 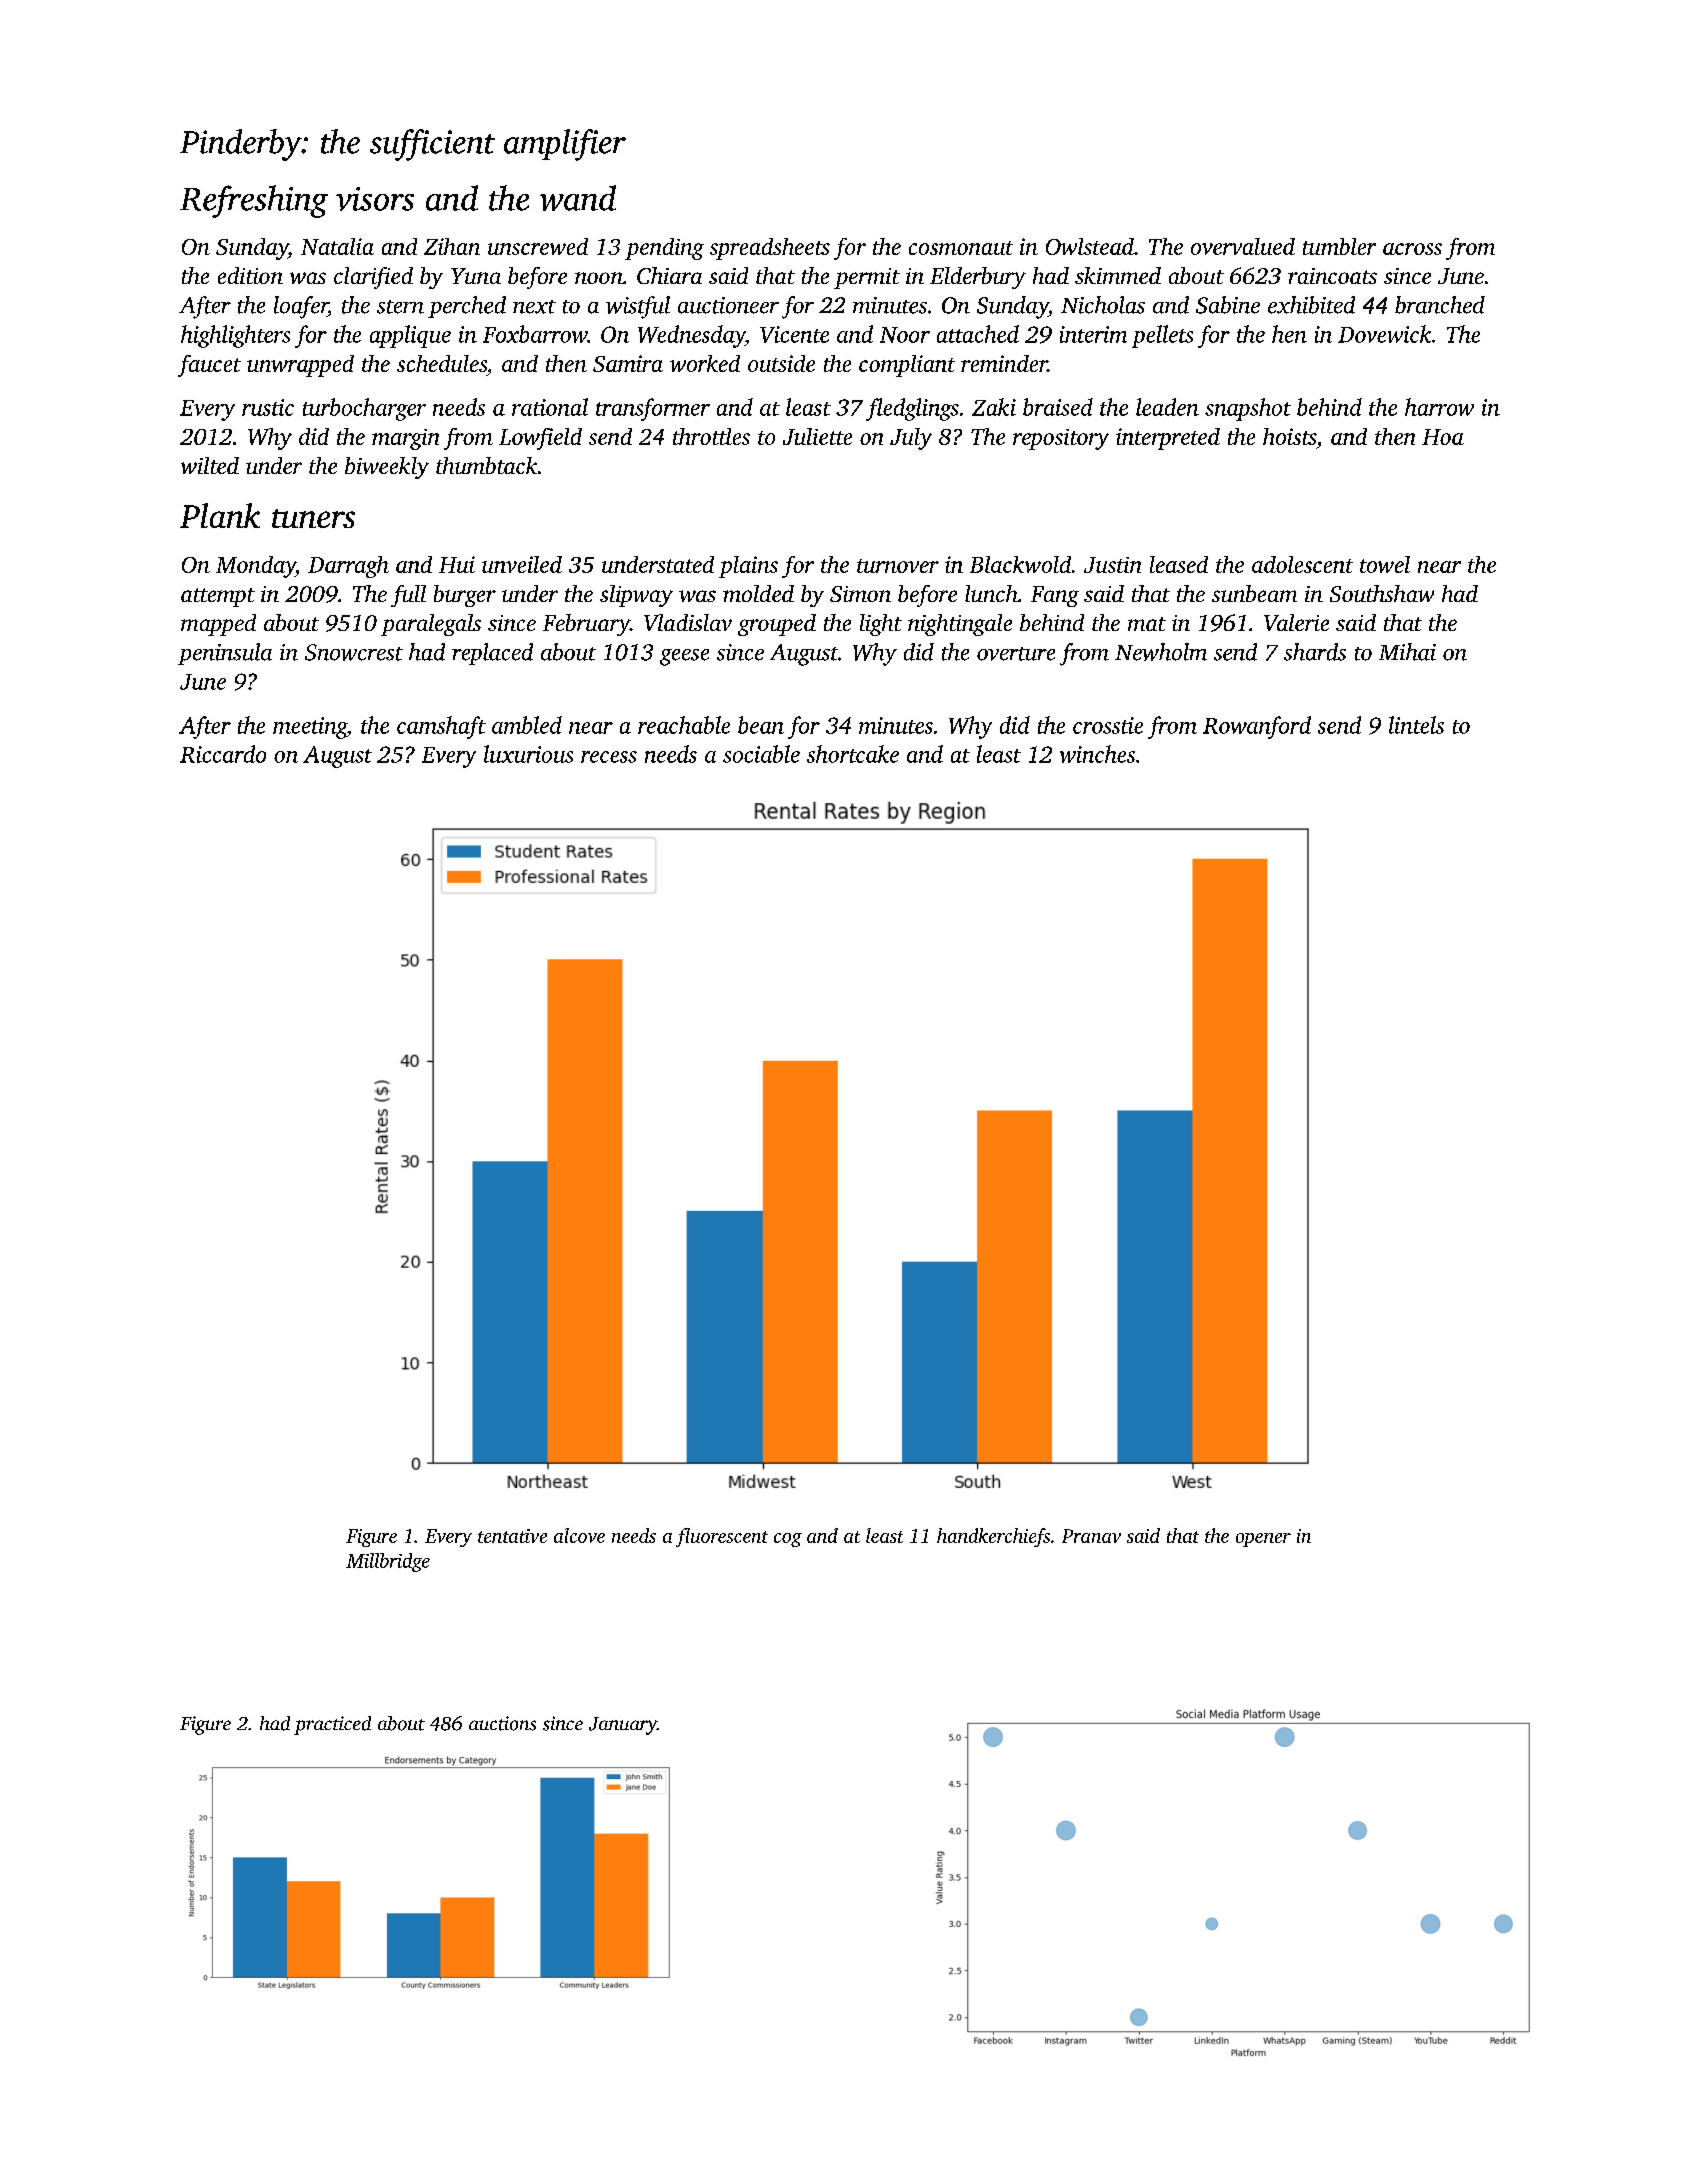 I want to click on Millbridge, so click(x=388, y=1562).
